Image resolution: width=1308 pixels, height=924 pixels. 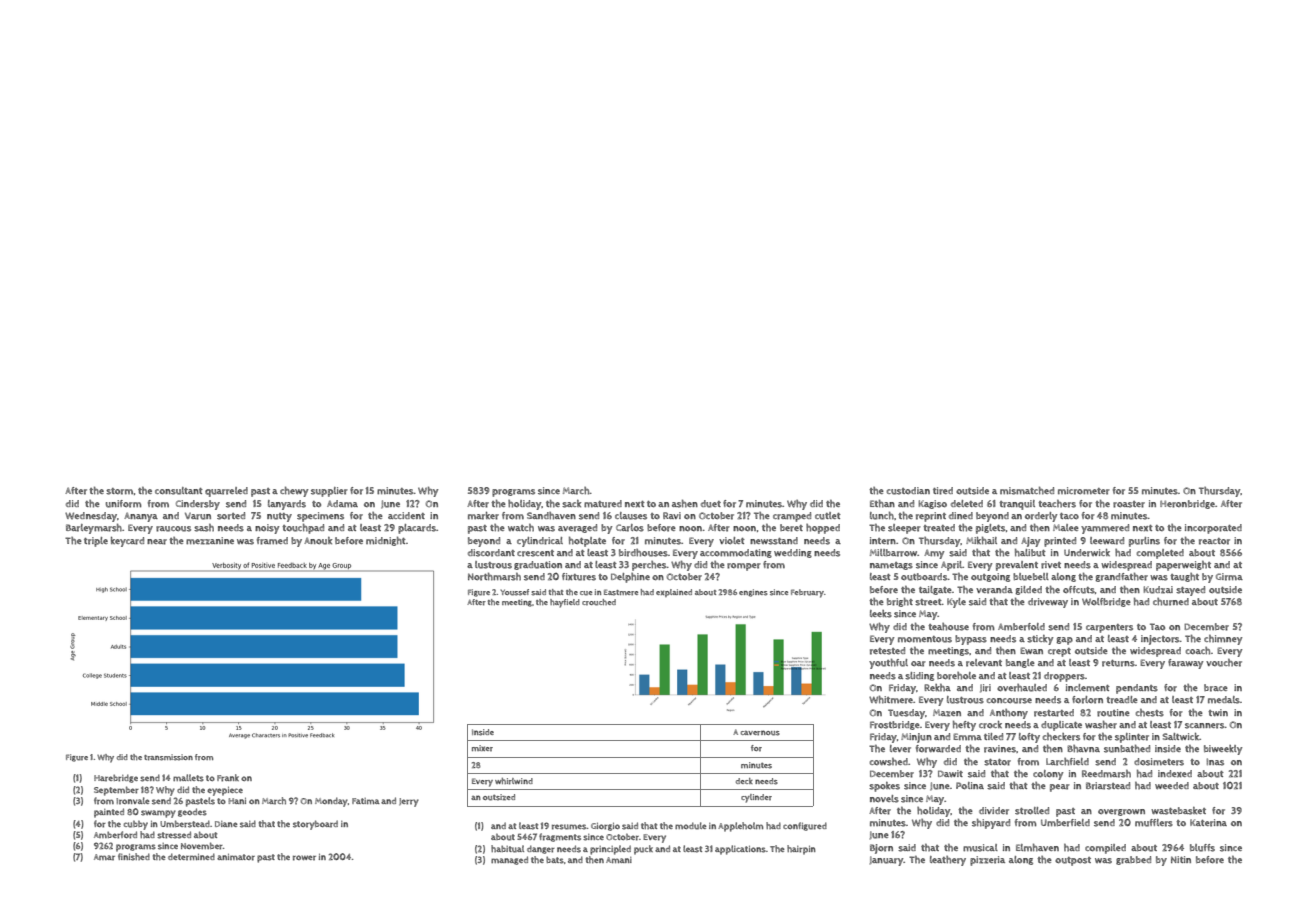 I want to click on Cindersby, so click(x=198, y=505).
